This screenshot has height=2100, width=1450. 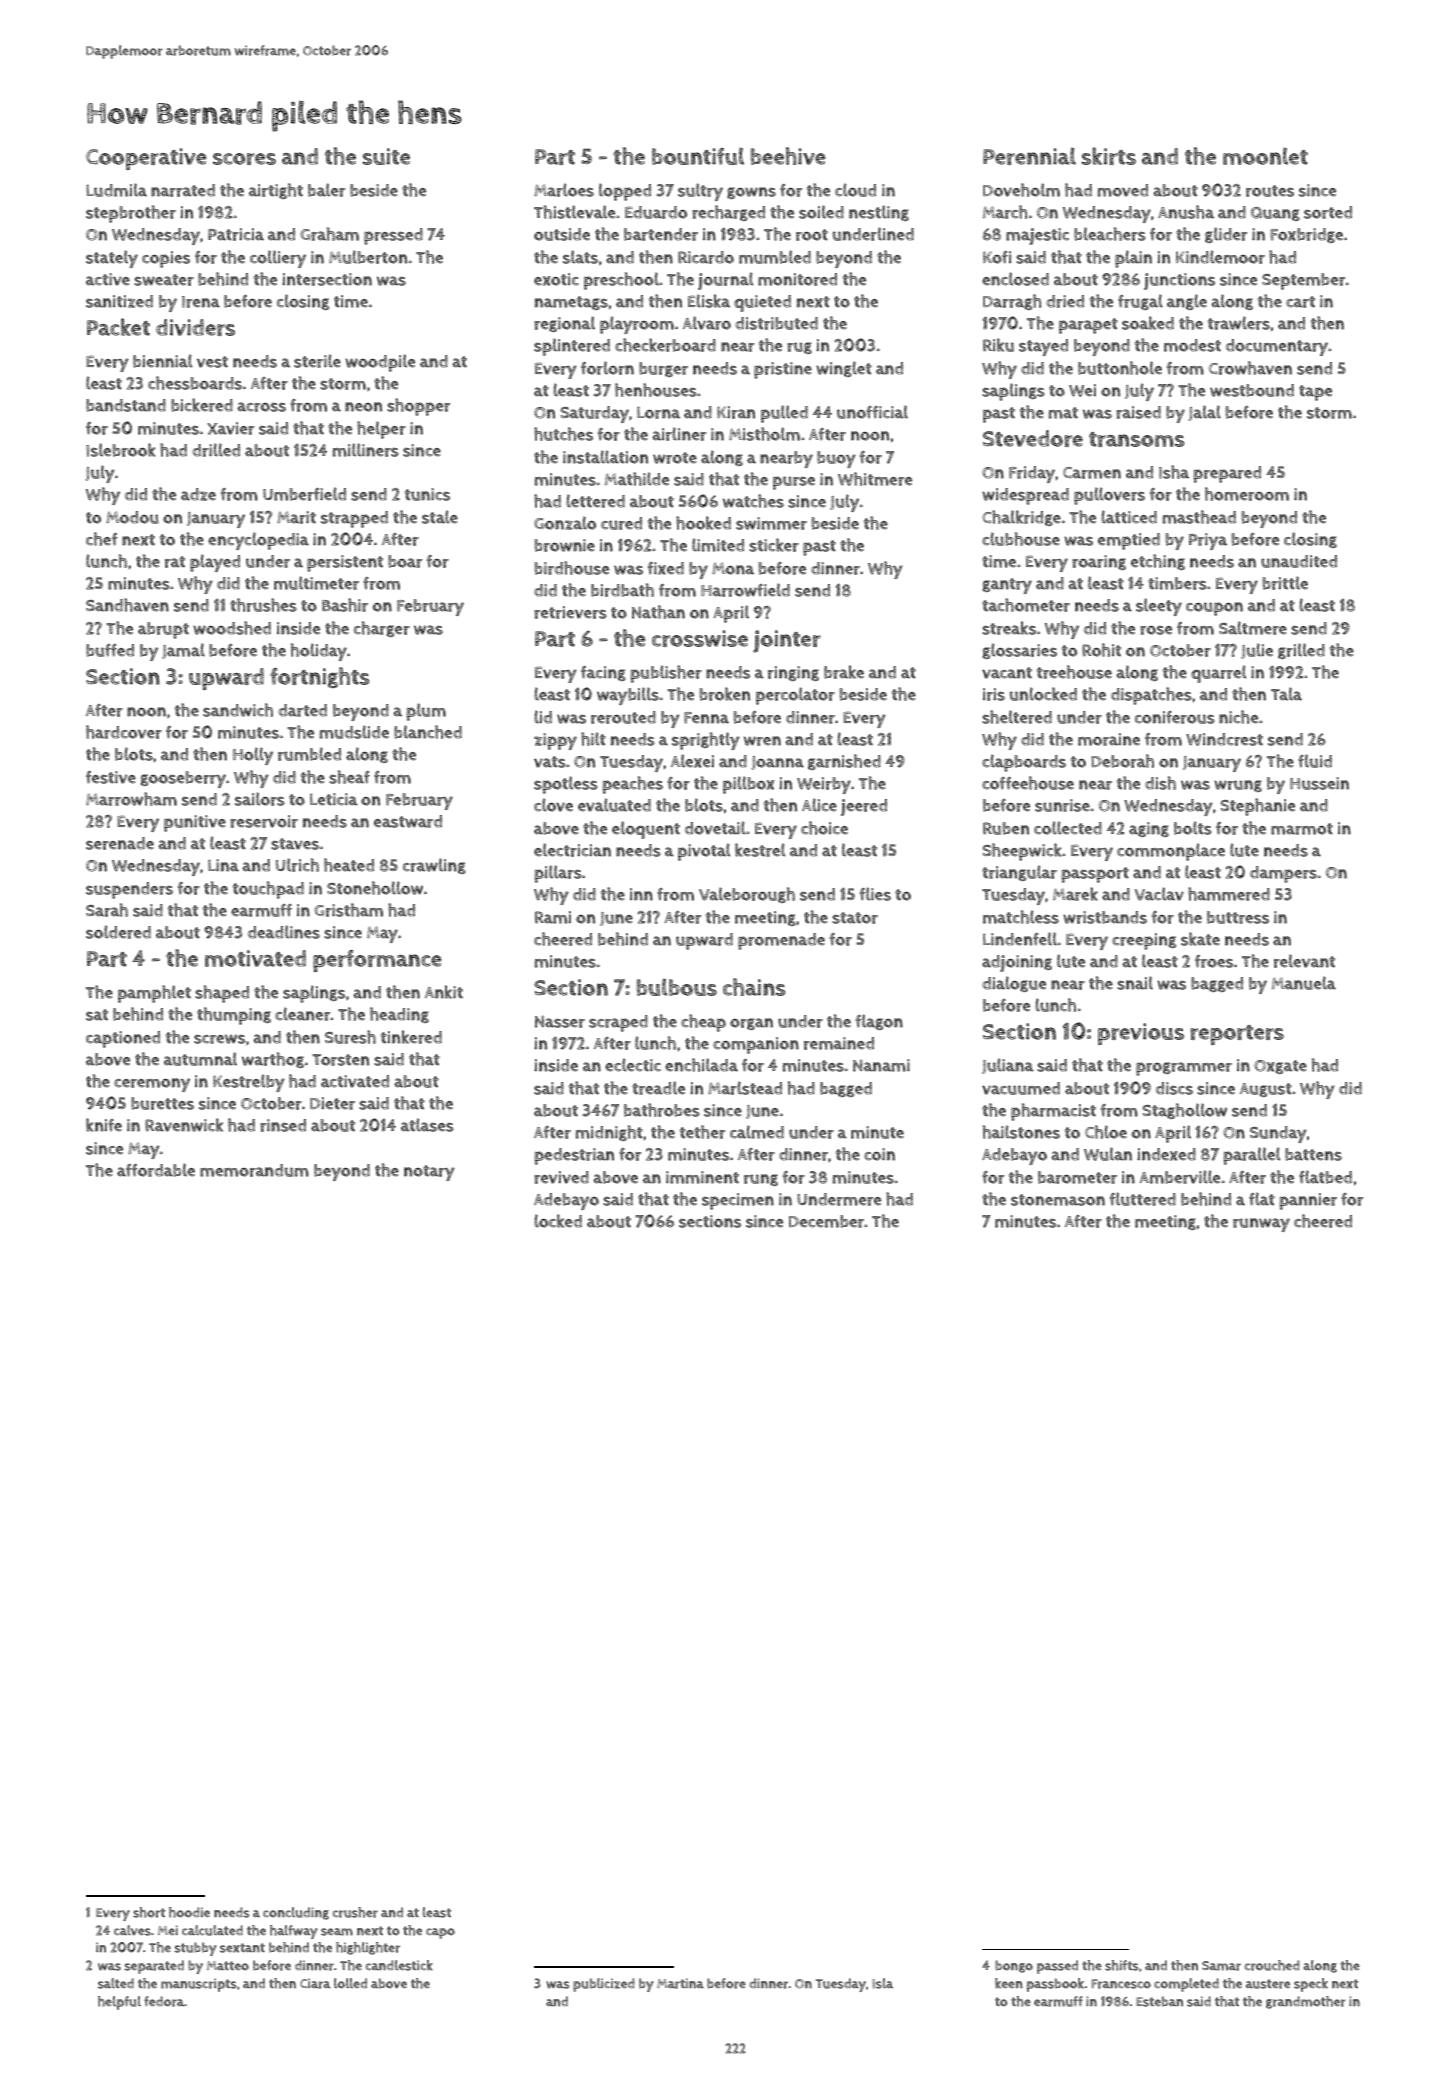 I want to click on companion, so click(x=756, y=1045).
